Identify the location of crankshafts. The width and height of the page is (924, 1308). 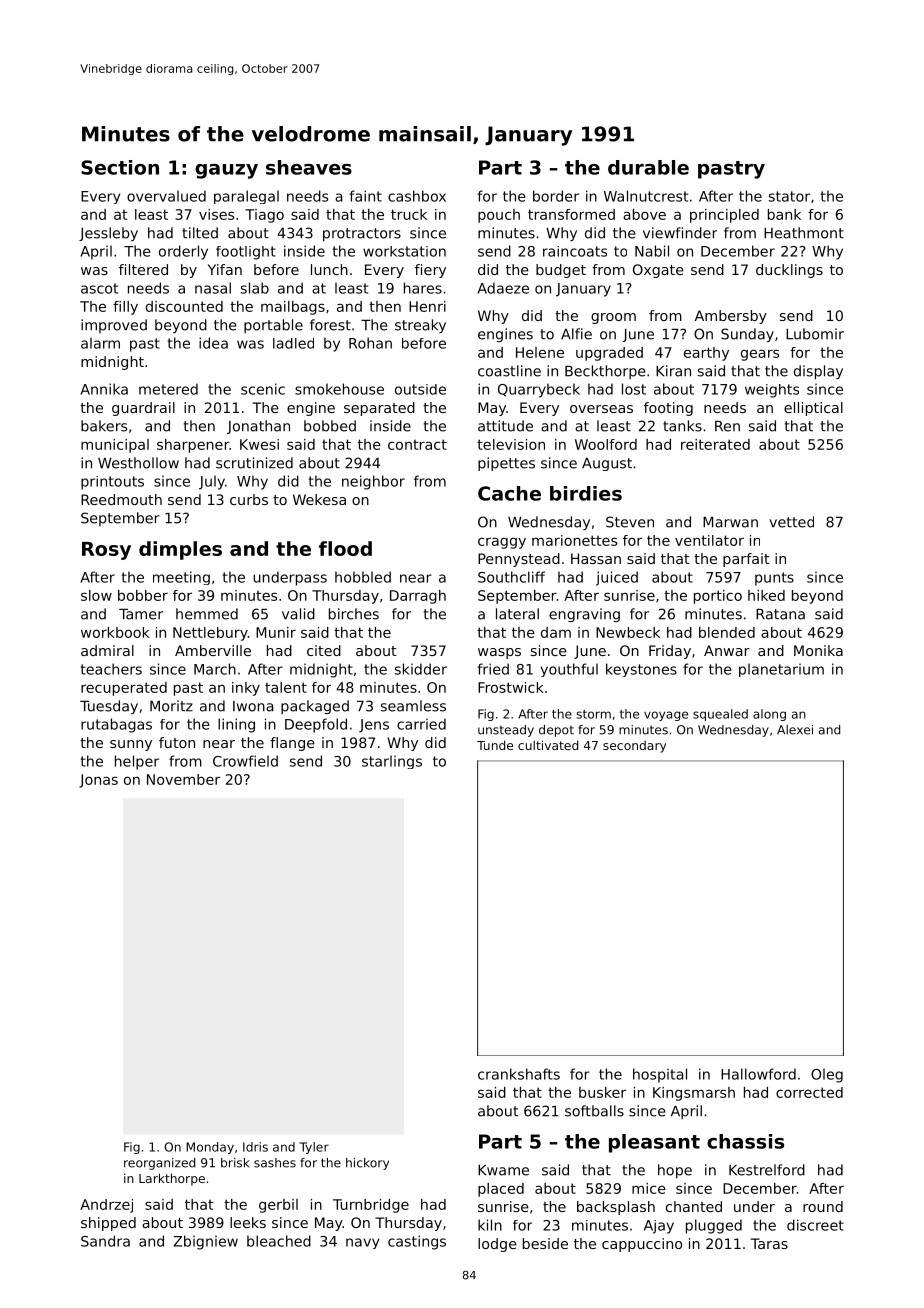
(519, 1074).
